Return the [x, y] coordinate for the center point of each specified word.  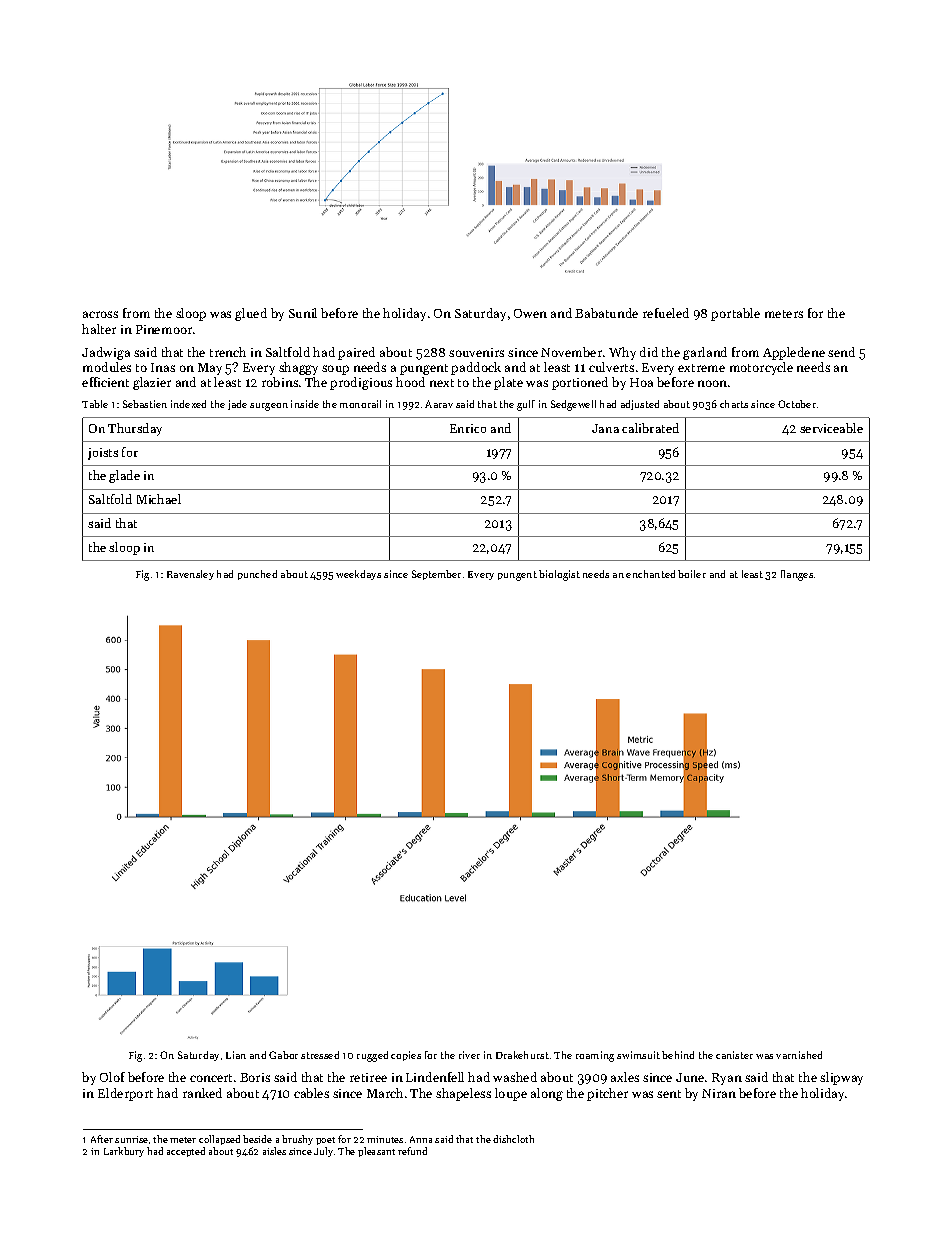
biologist [559, 575]
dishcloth [513, 1139]
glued [251, 314]
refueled [666, 313]
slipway [841, 1078]
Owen [530, 313]
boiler [692, 574]
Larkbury [124, 1152]
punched [257, 575]
